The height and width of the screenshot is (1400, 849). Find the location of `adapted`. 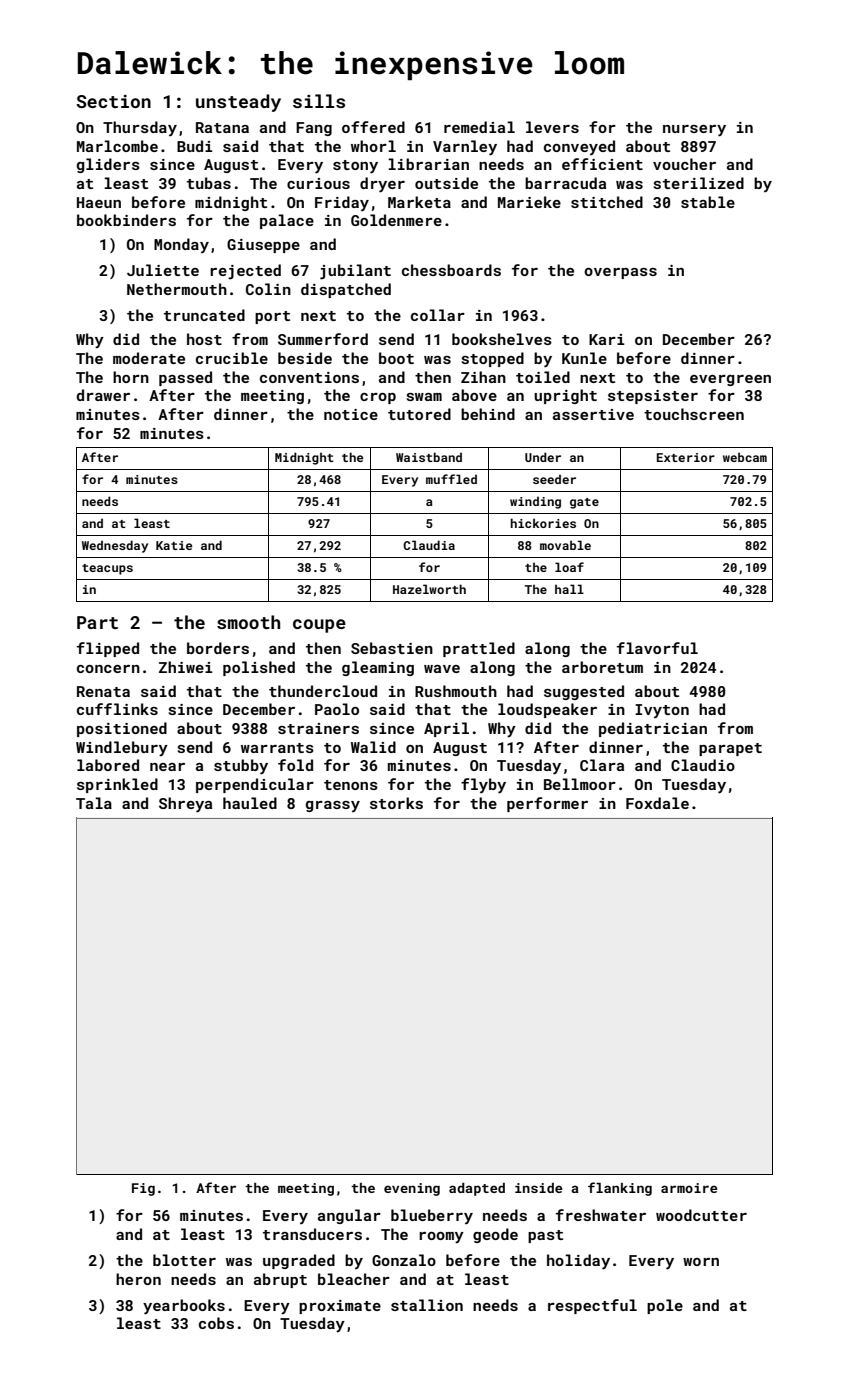

adapted is located at coordinates (477, 1189).
